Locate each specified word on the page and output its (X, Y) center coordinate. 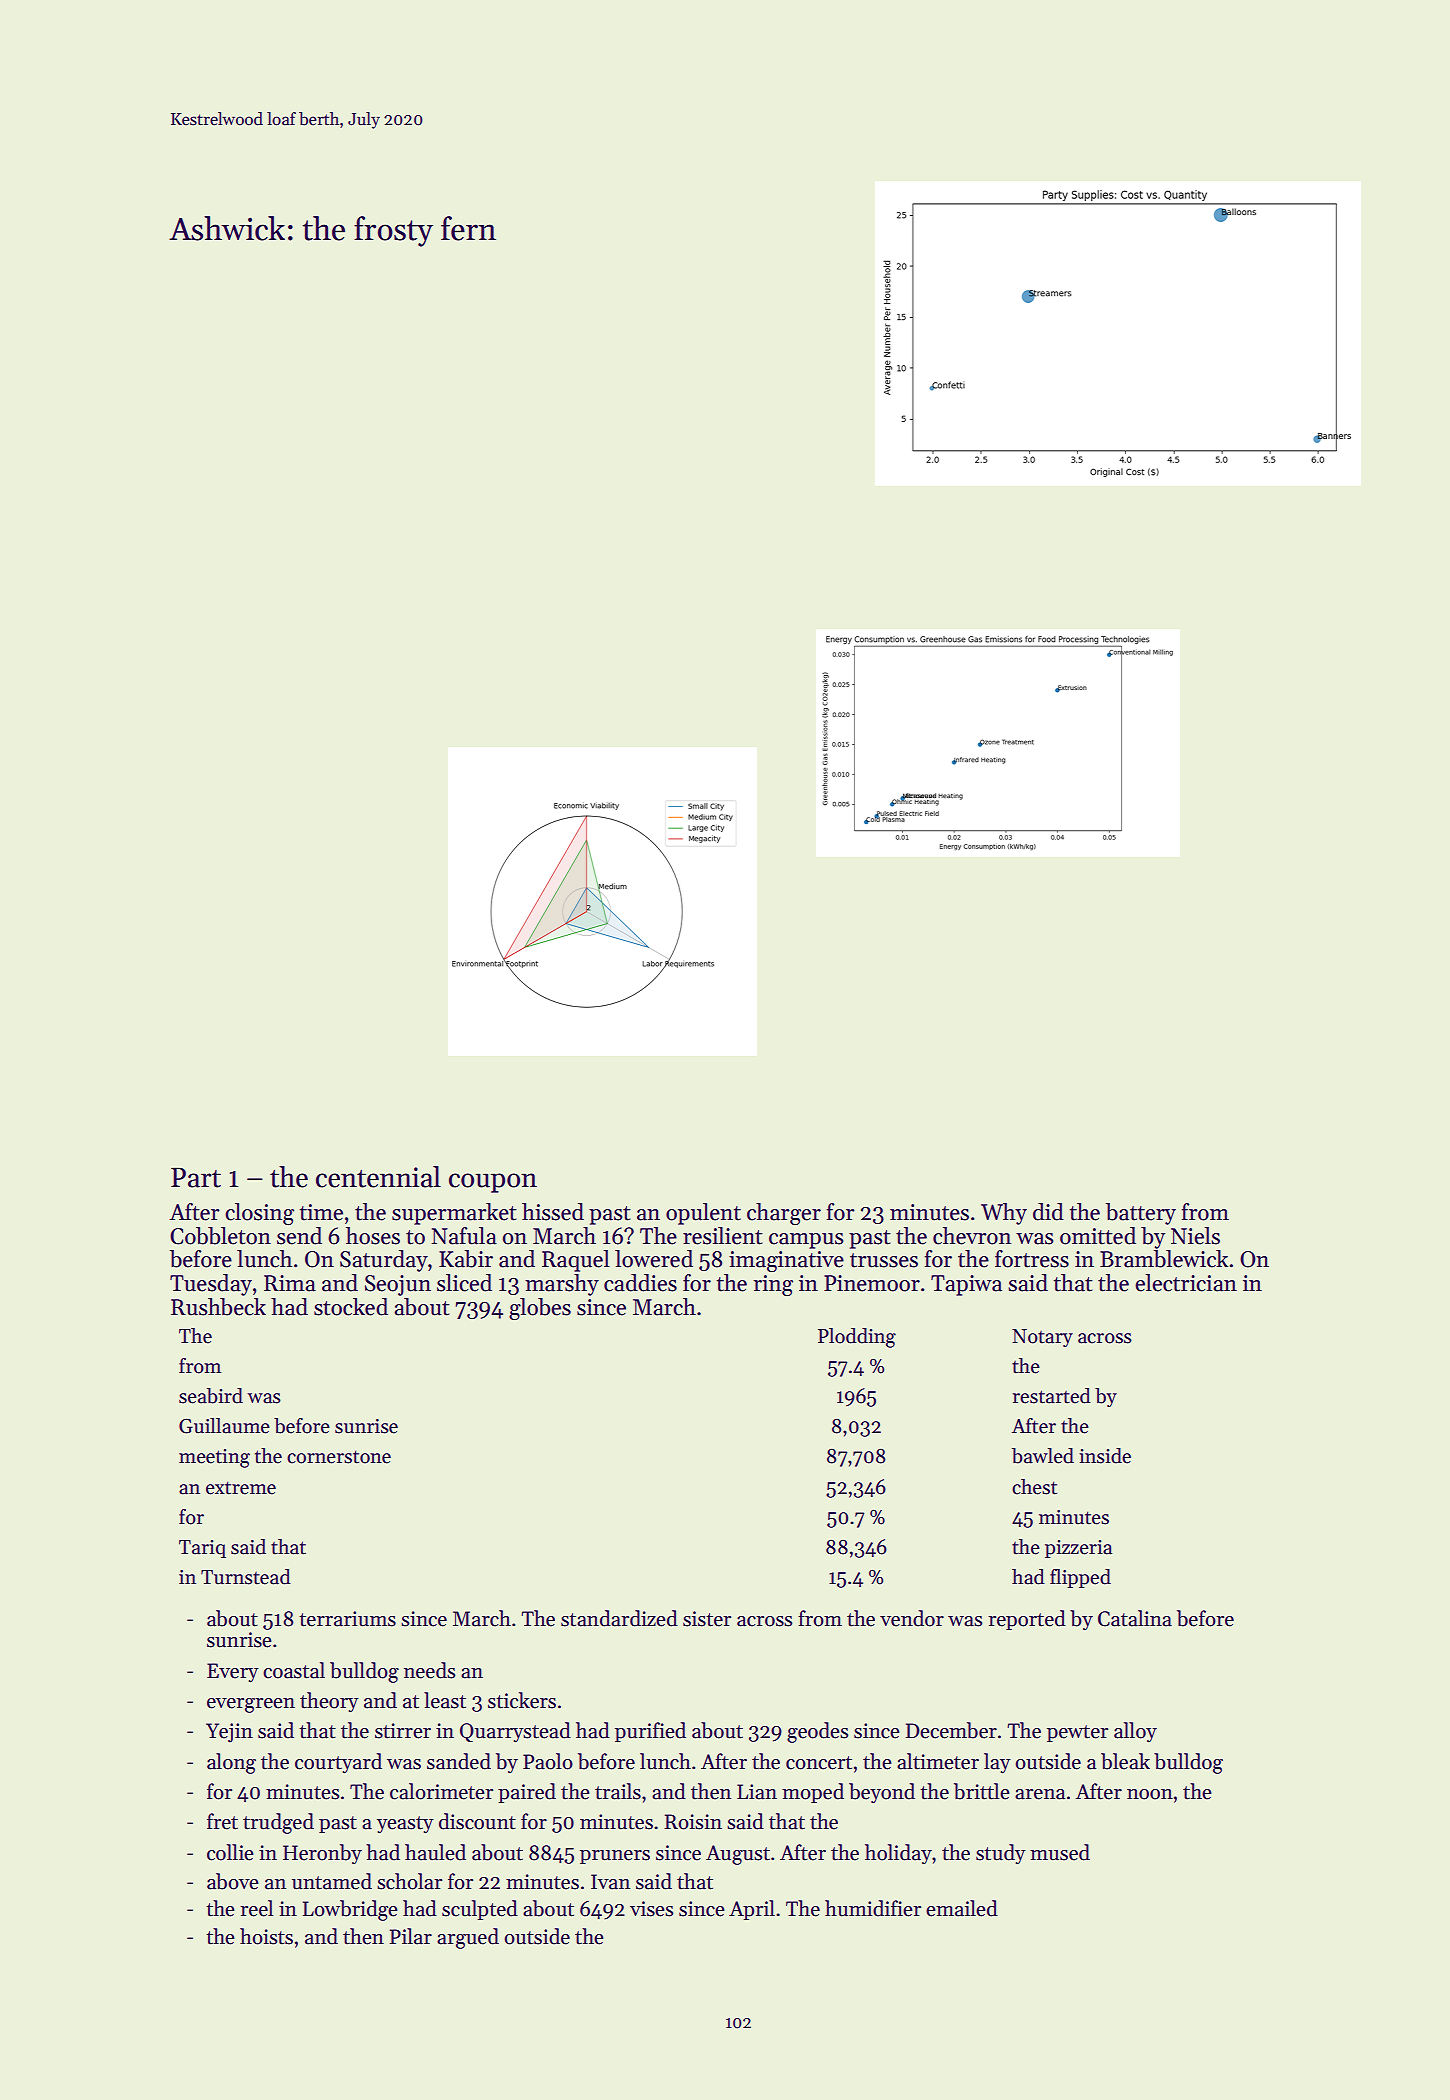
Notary (1042, 1338)
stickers (522, 1700)
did (1048, 1212)
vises (651, 1909)
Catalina (1135, 1618)
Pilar (411, 1936)
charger (784, 1214)
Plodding (857, 1338)
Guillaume (224, 1426)
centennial (378, 1177)
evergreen (251, 1705)
